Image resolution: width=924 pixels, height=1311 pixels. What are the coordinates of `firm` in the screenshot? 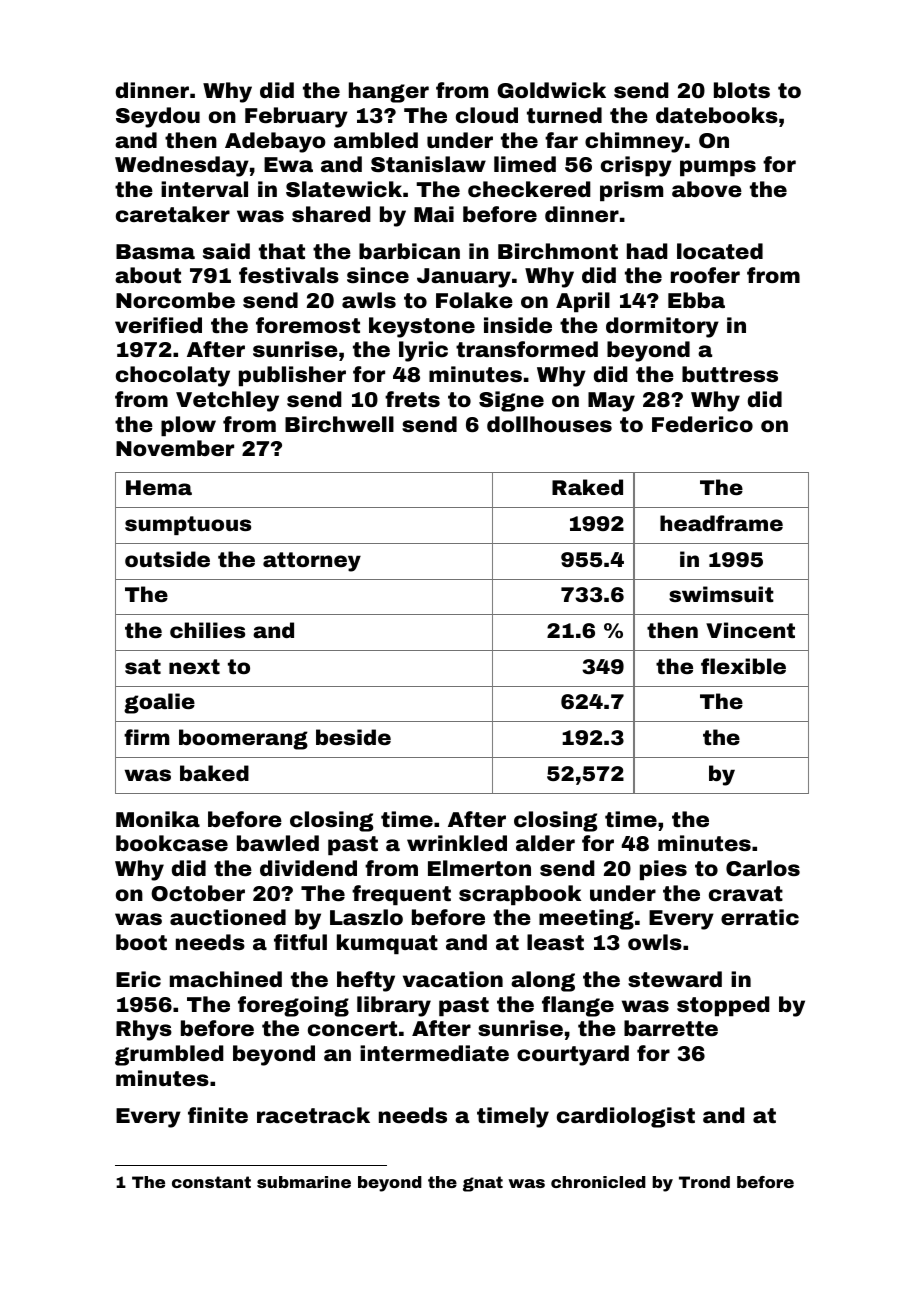 It's located at (147, 737).
